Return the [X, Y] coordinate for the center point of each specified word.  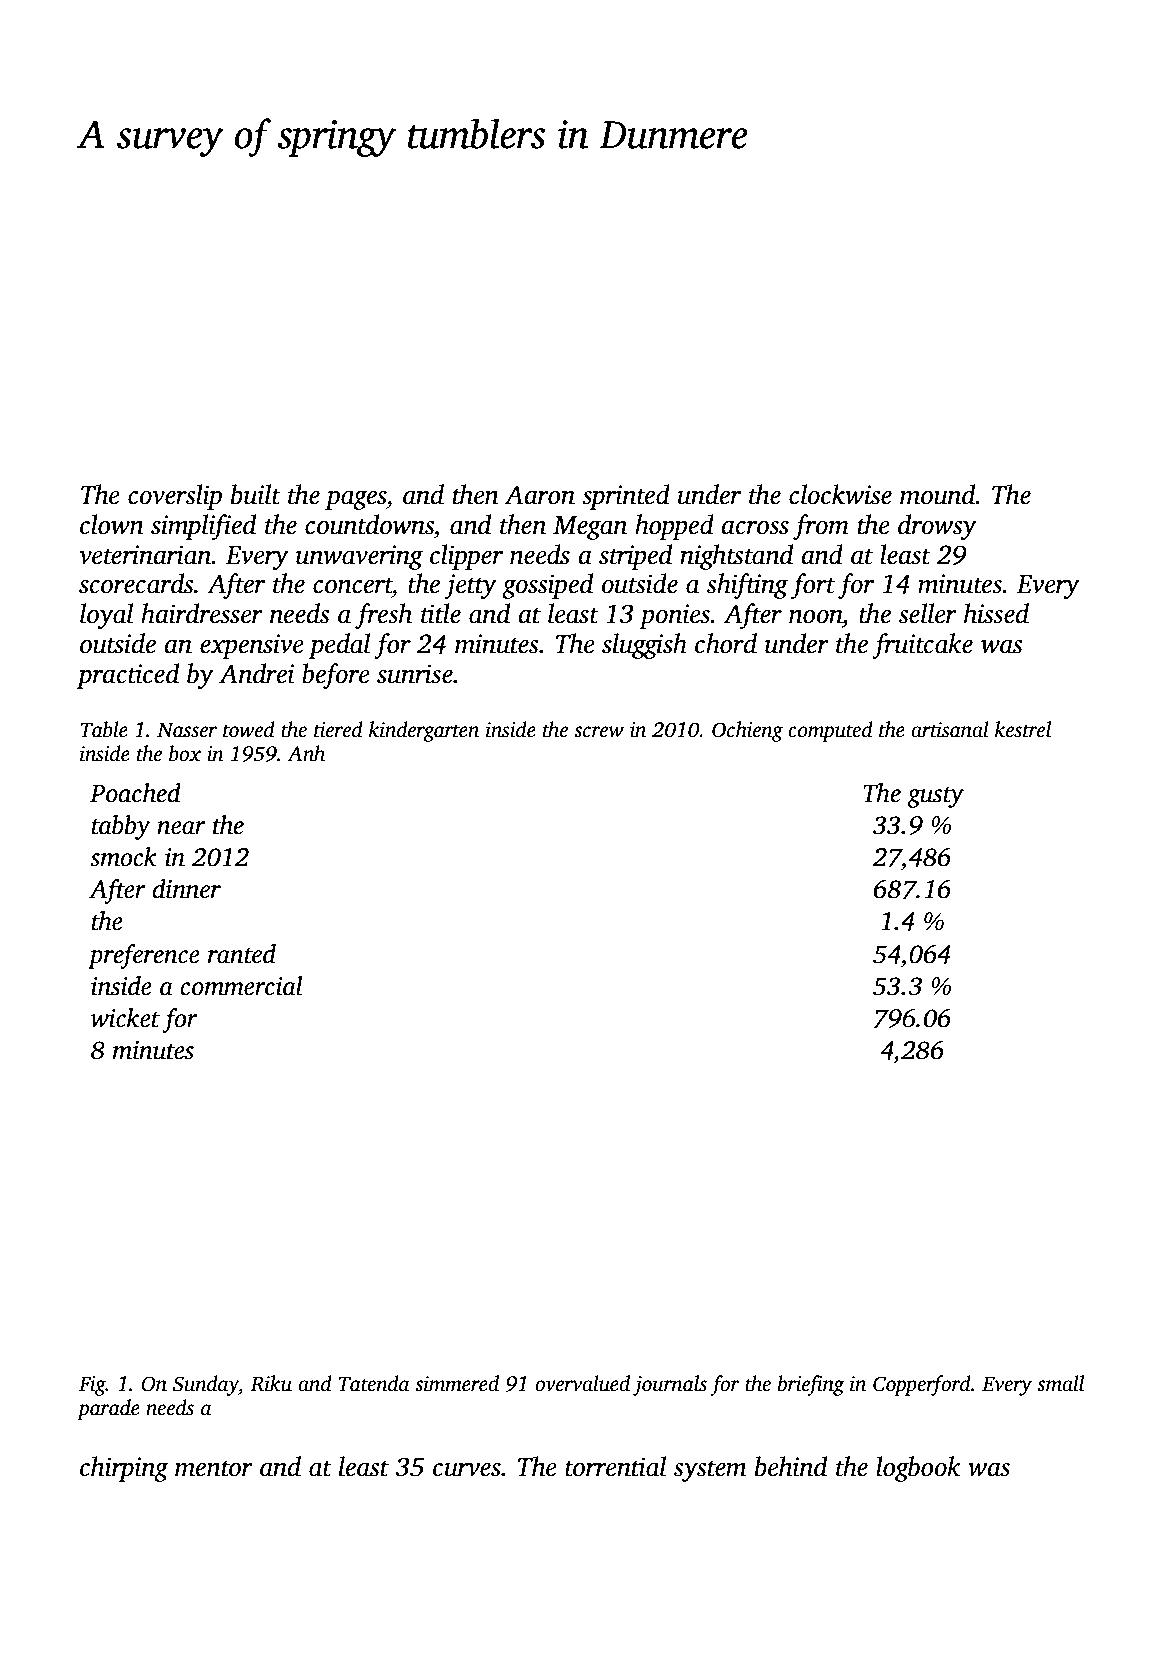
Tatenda [373, 1383]
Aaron [540, 495]
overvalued [582, 1383]
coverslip [175, 497]
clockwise [840, 494]
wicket [125, 1018]
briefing [811, 1385]
